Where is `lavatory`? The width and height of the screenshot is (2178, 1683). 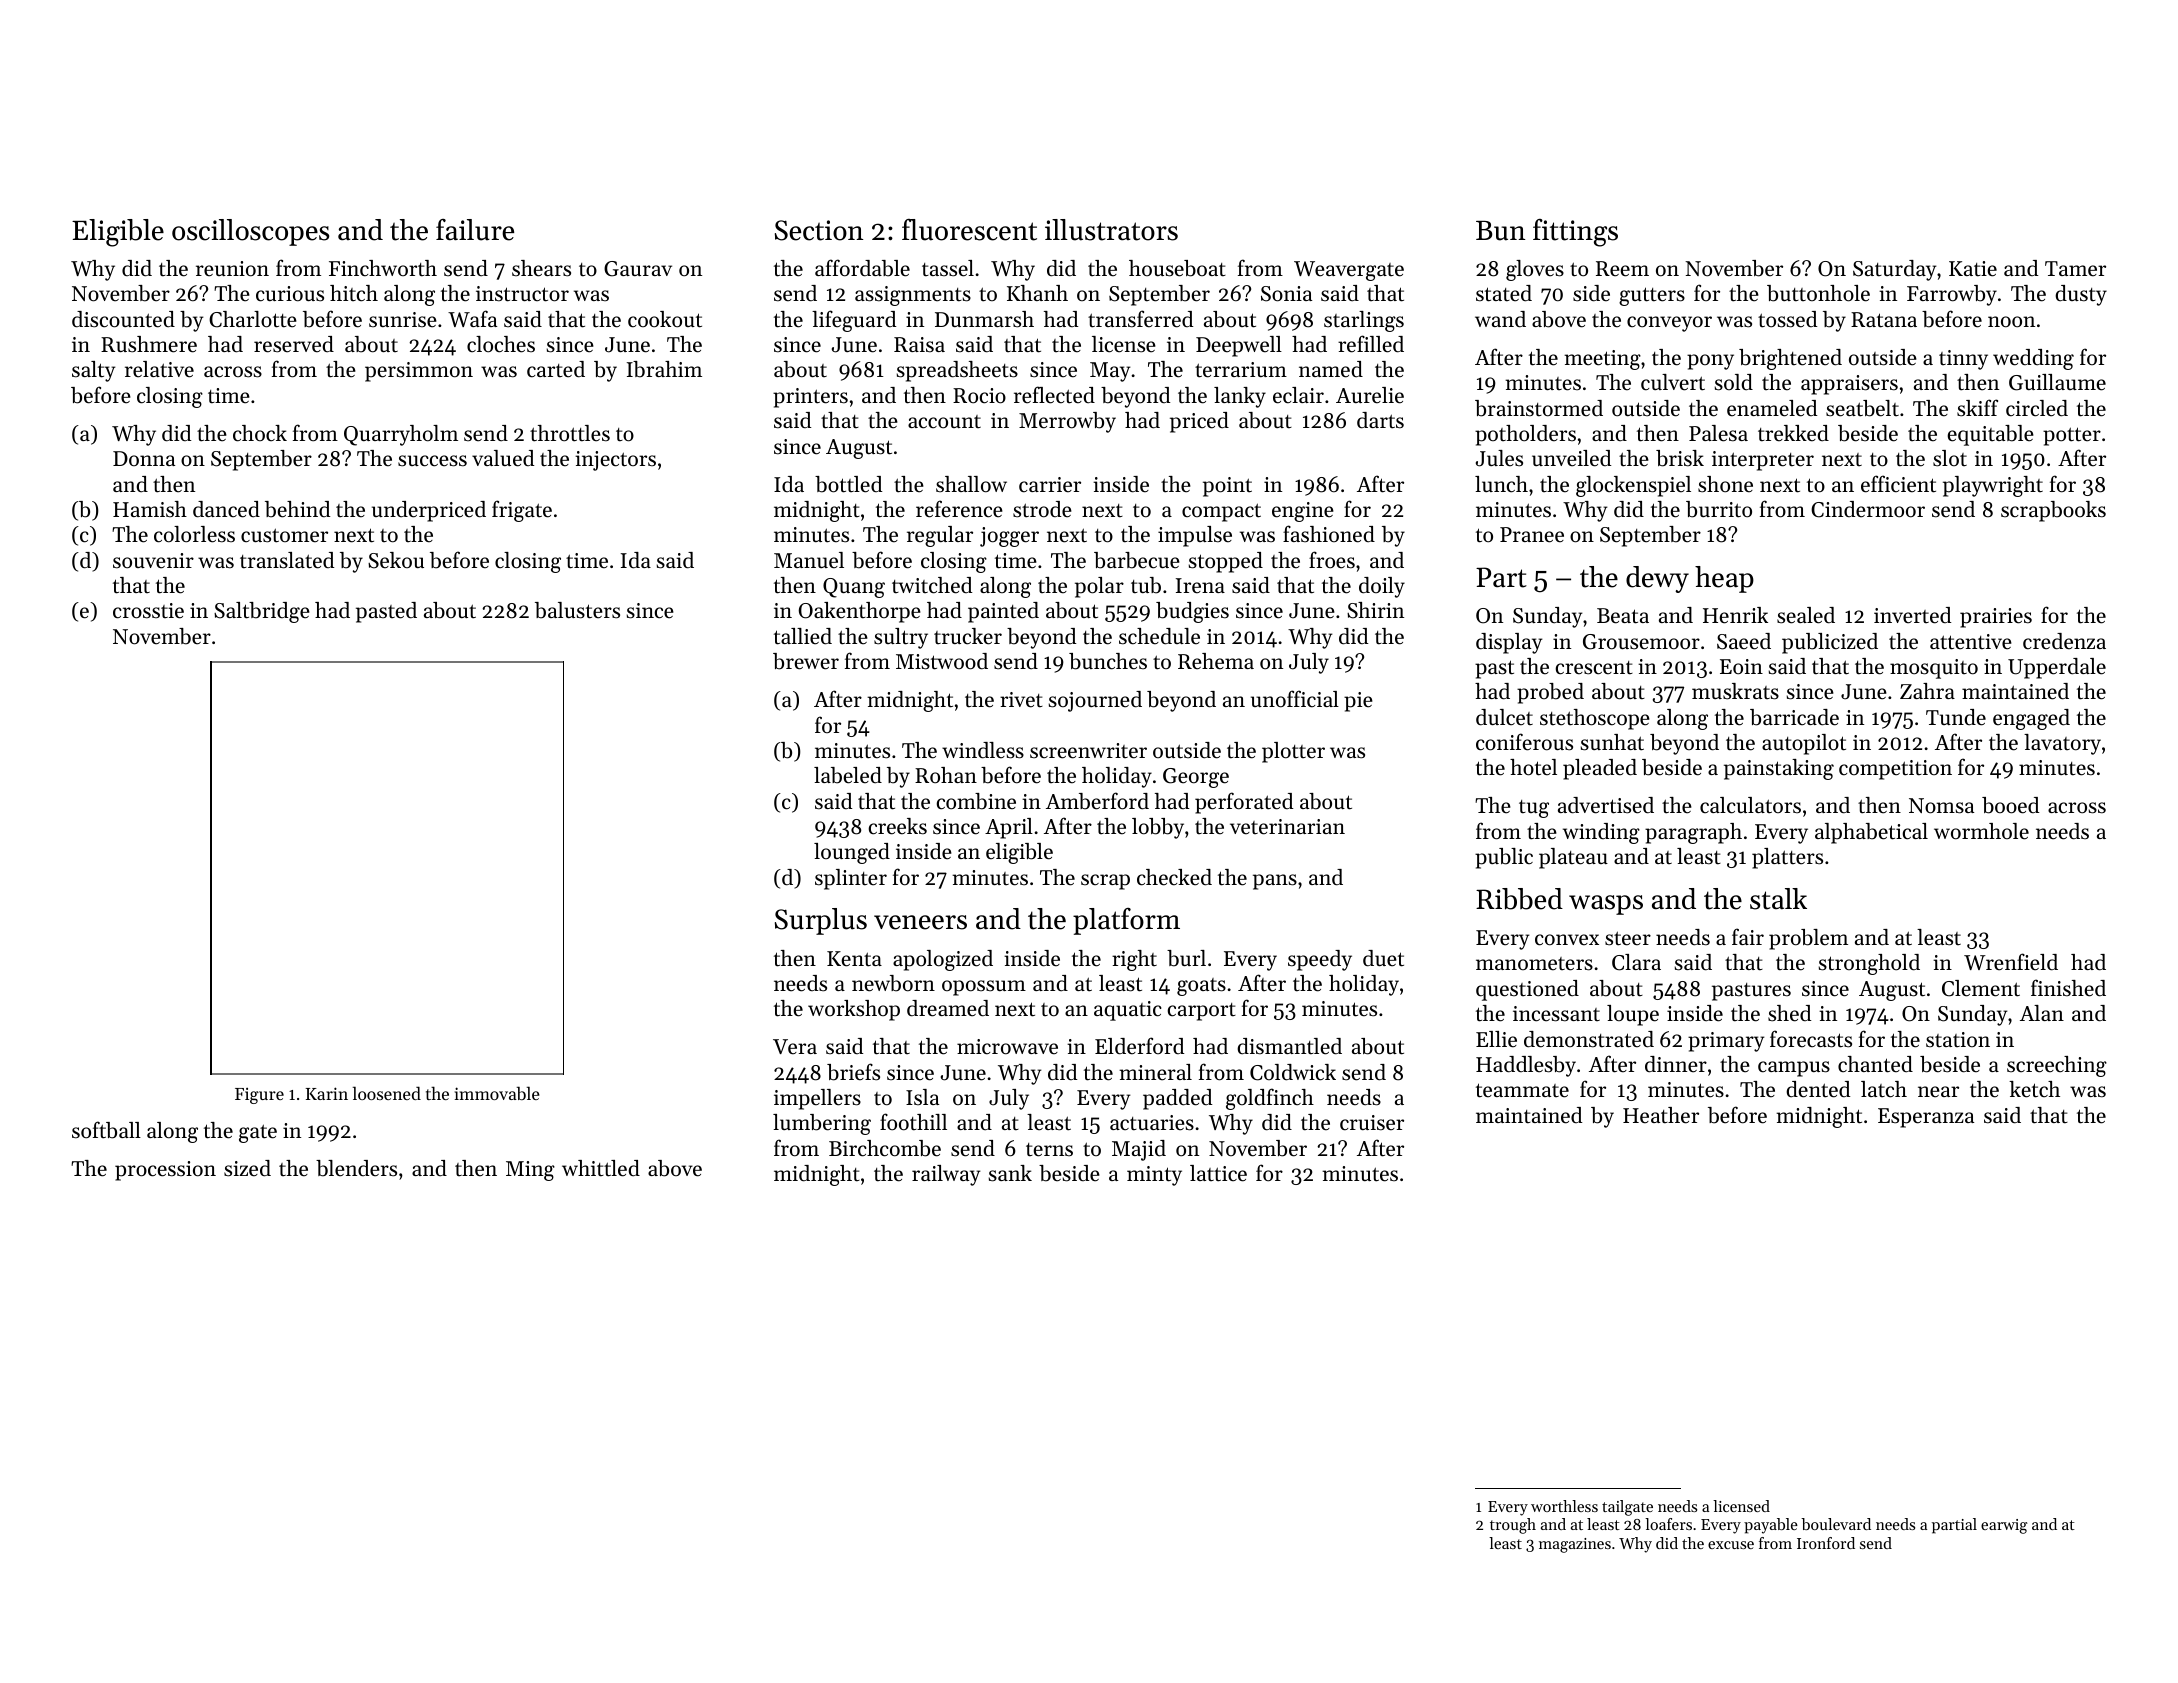 lavatory is located at coordinates (2062, 744).
